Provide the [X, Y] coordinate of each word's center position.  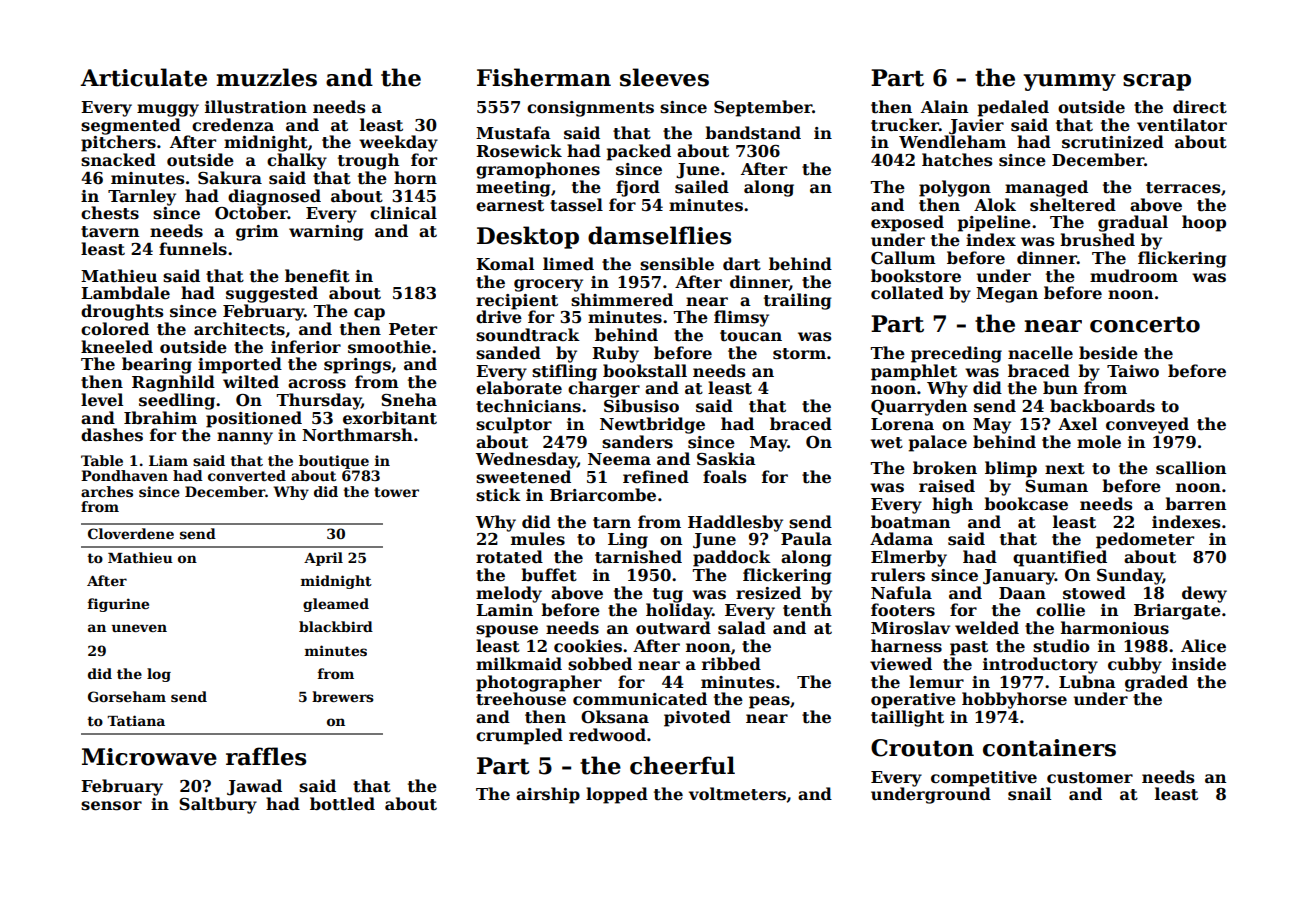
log [159, 675]
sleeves [664, 77]
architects [239, 329]
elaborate [519, 388]
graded [1156, 683]
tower [396, 492]
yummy [1069, 82]
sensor [111, 806]
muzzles [266, 77]
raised [947, 486]
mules [538, 539]
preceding [956, 354]
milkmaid [519, 663]
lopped [617, 795]
